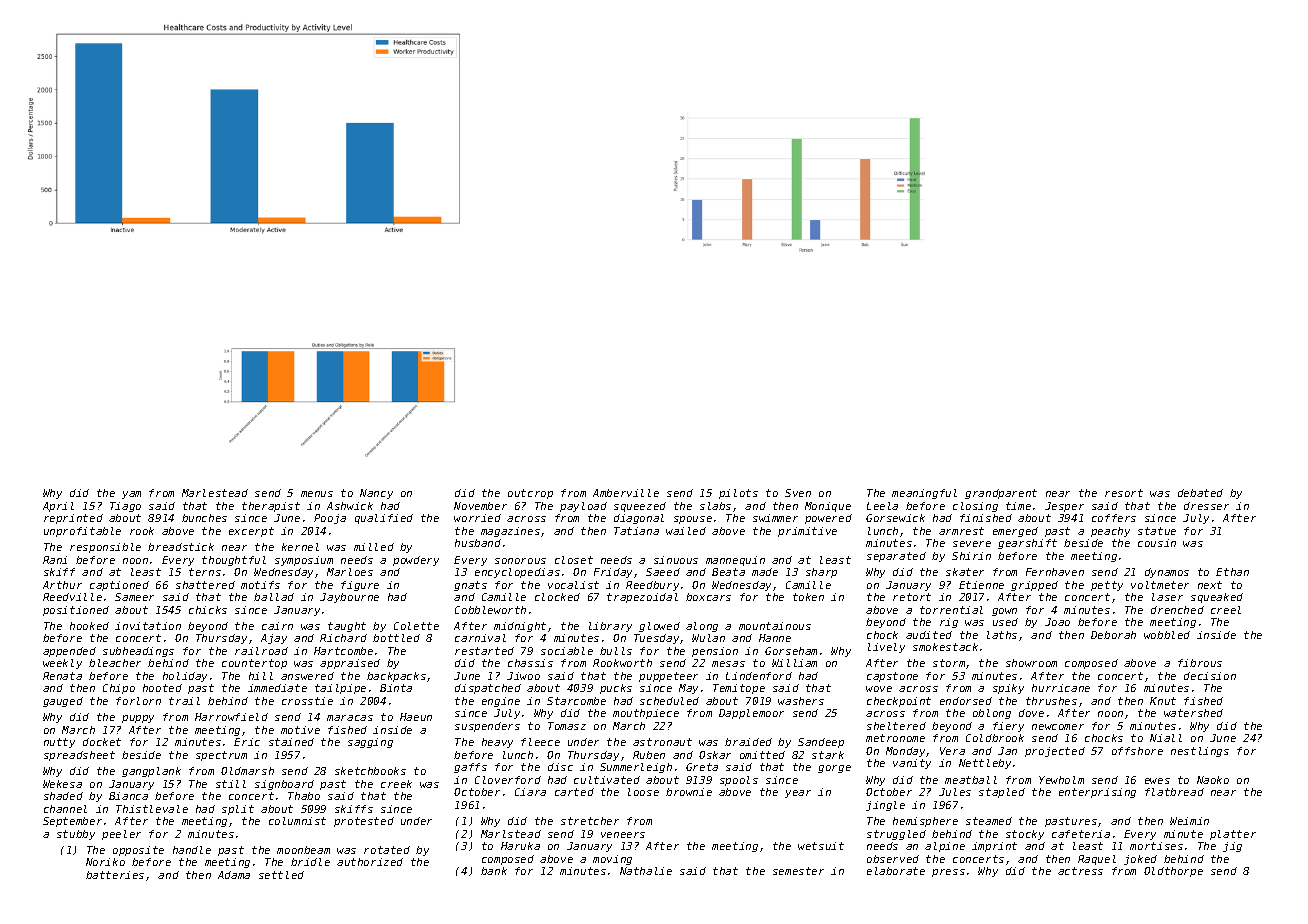 The width and height of the screenshot is (1308, 924). What do you see at coordinates (1124, 493) in the screenshot?
I see `resort` at bounding box center [1124, 493].
